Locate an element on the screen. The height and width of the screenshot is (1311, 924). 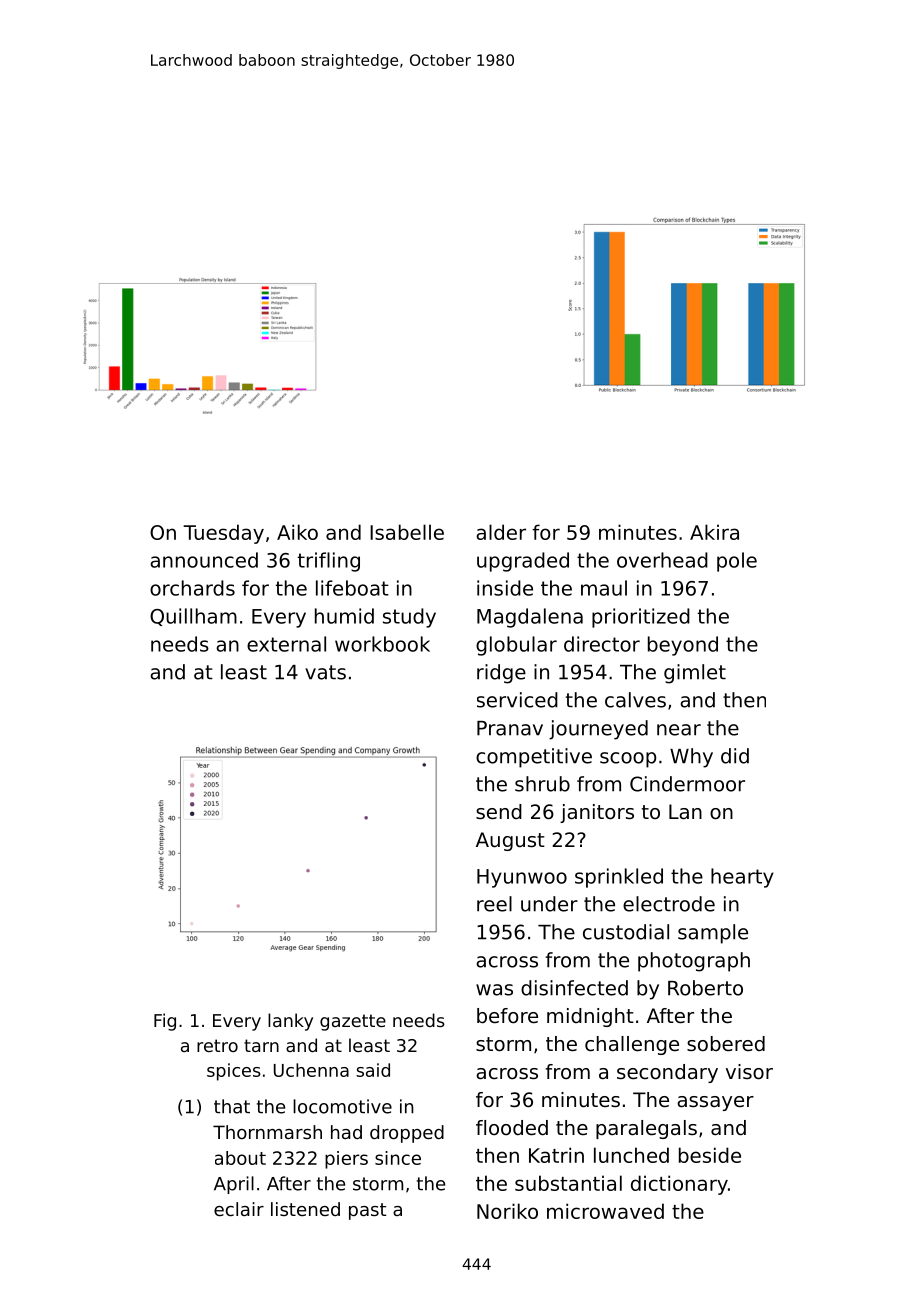
lanky is located at coordinates (290, 1022).
